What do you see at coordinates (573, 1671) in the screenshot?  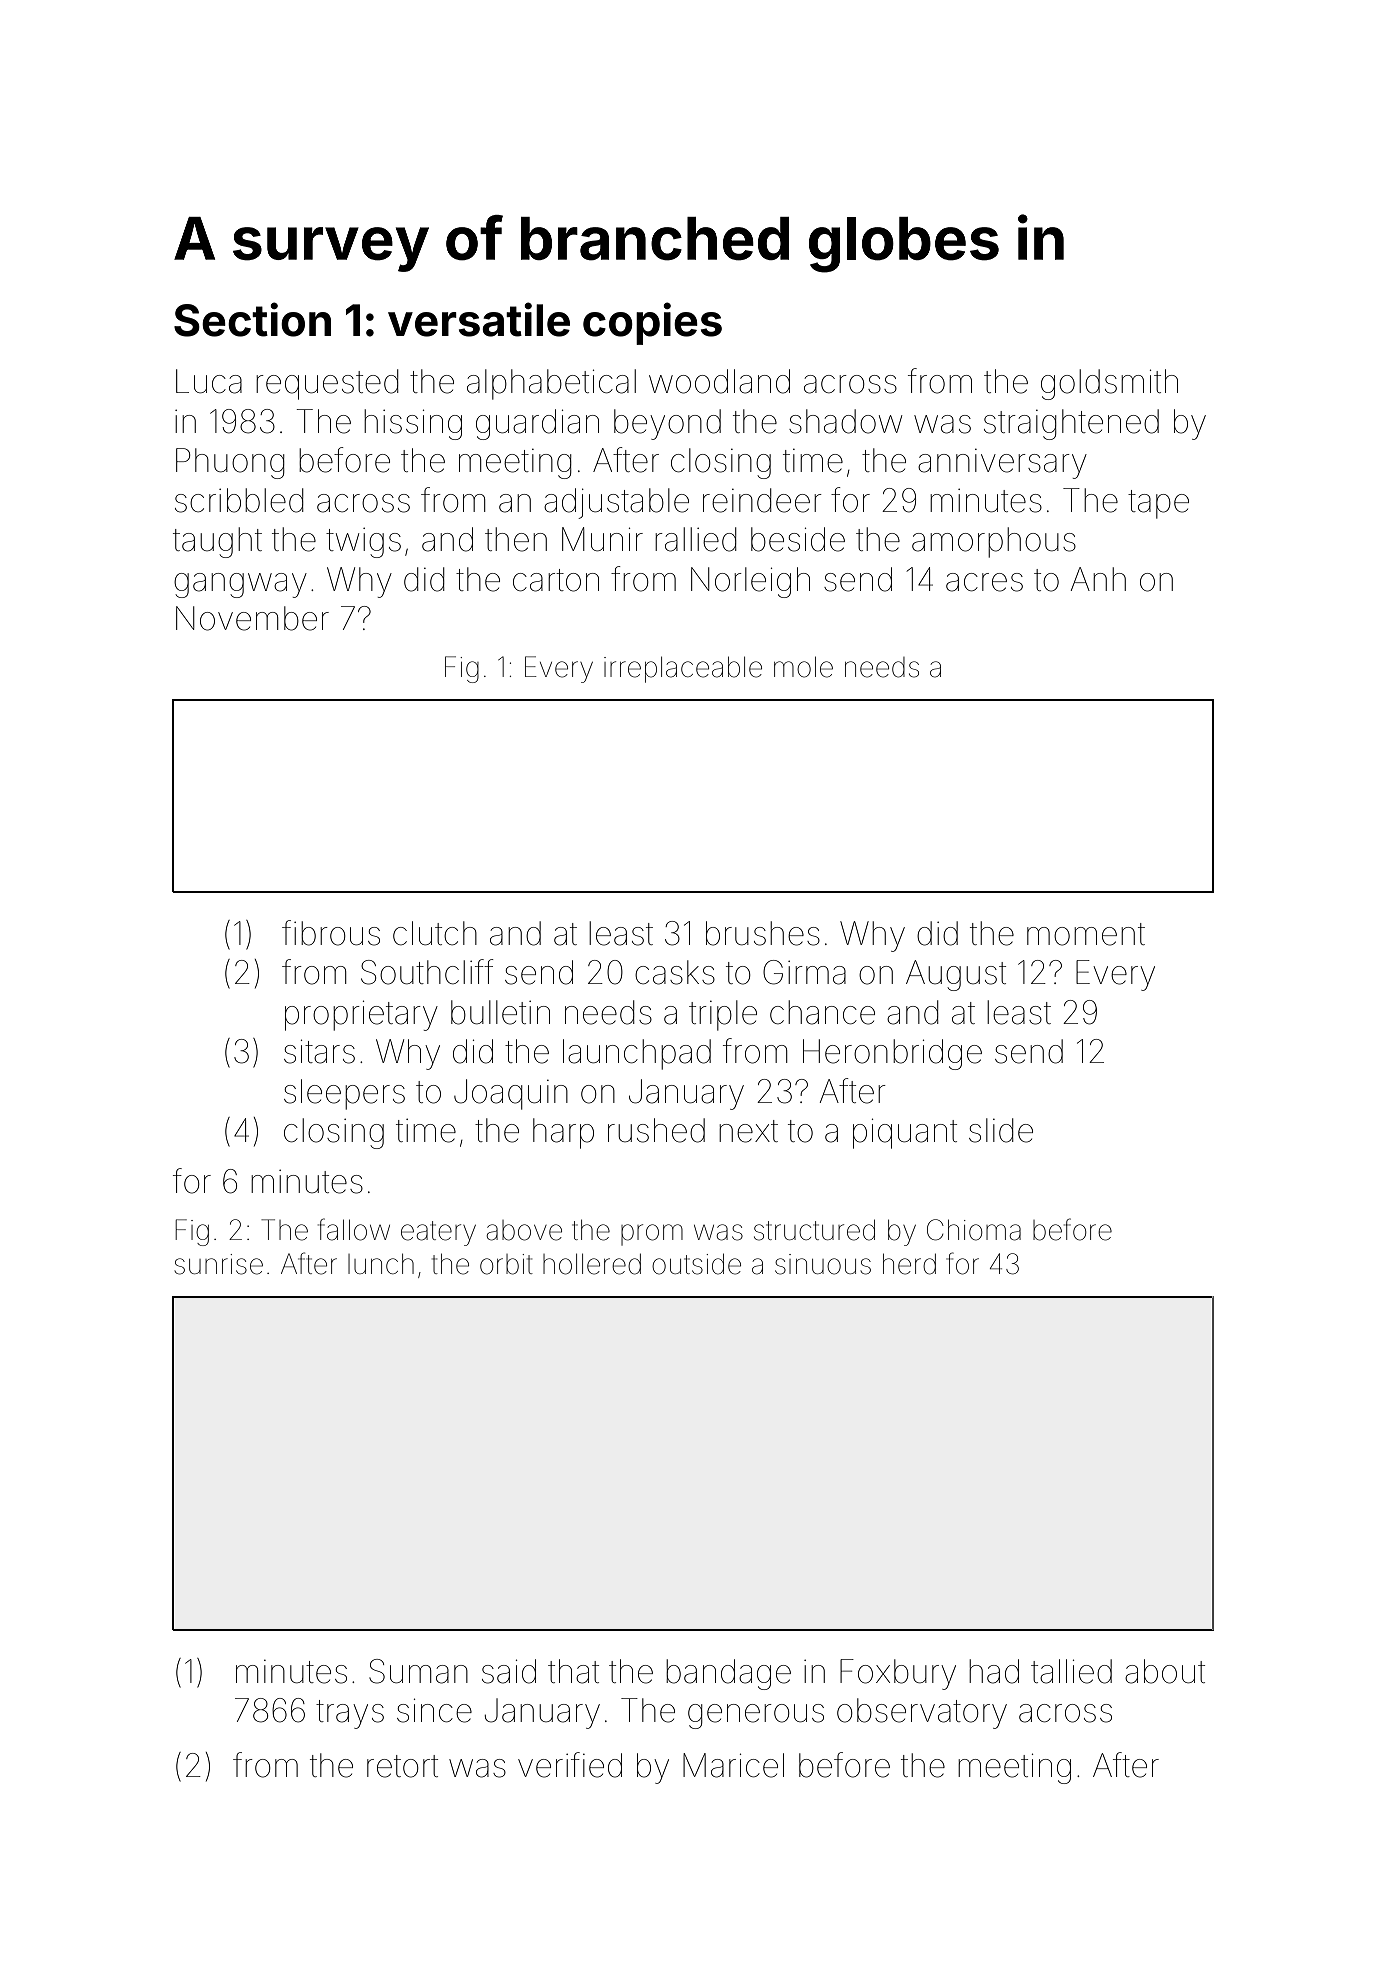 I see `that` at bounding box center [573, 1671].
